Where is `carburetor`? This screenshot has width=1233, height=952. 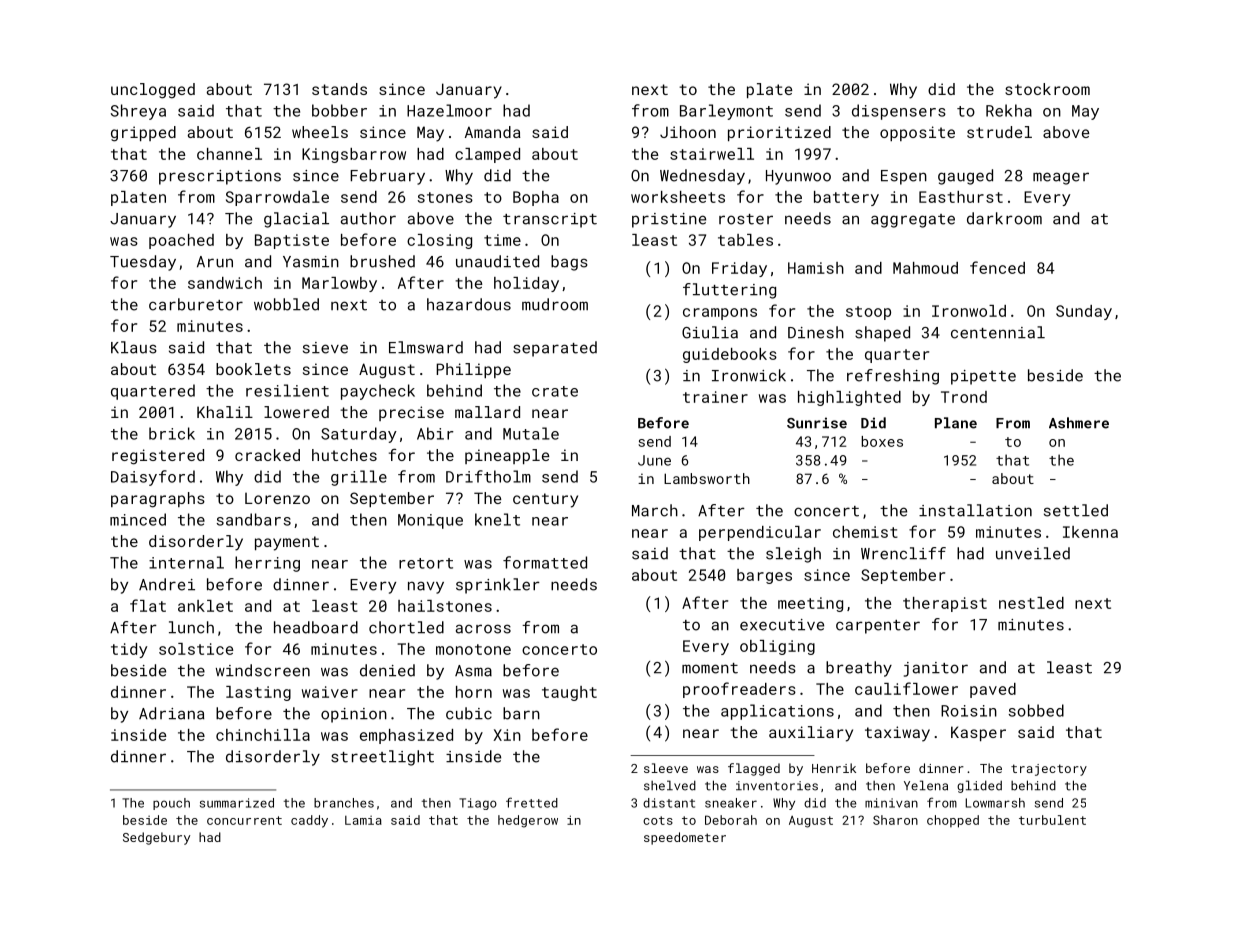 carburetor is located at coordinates (196, 304).
